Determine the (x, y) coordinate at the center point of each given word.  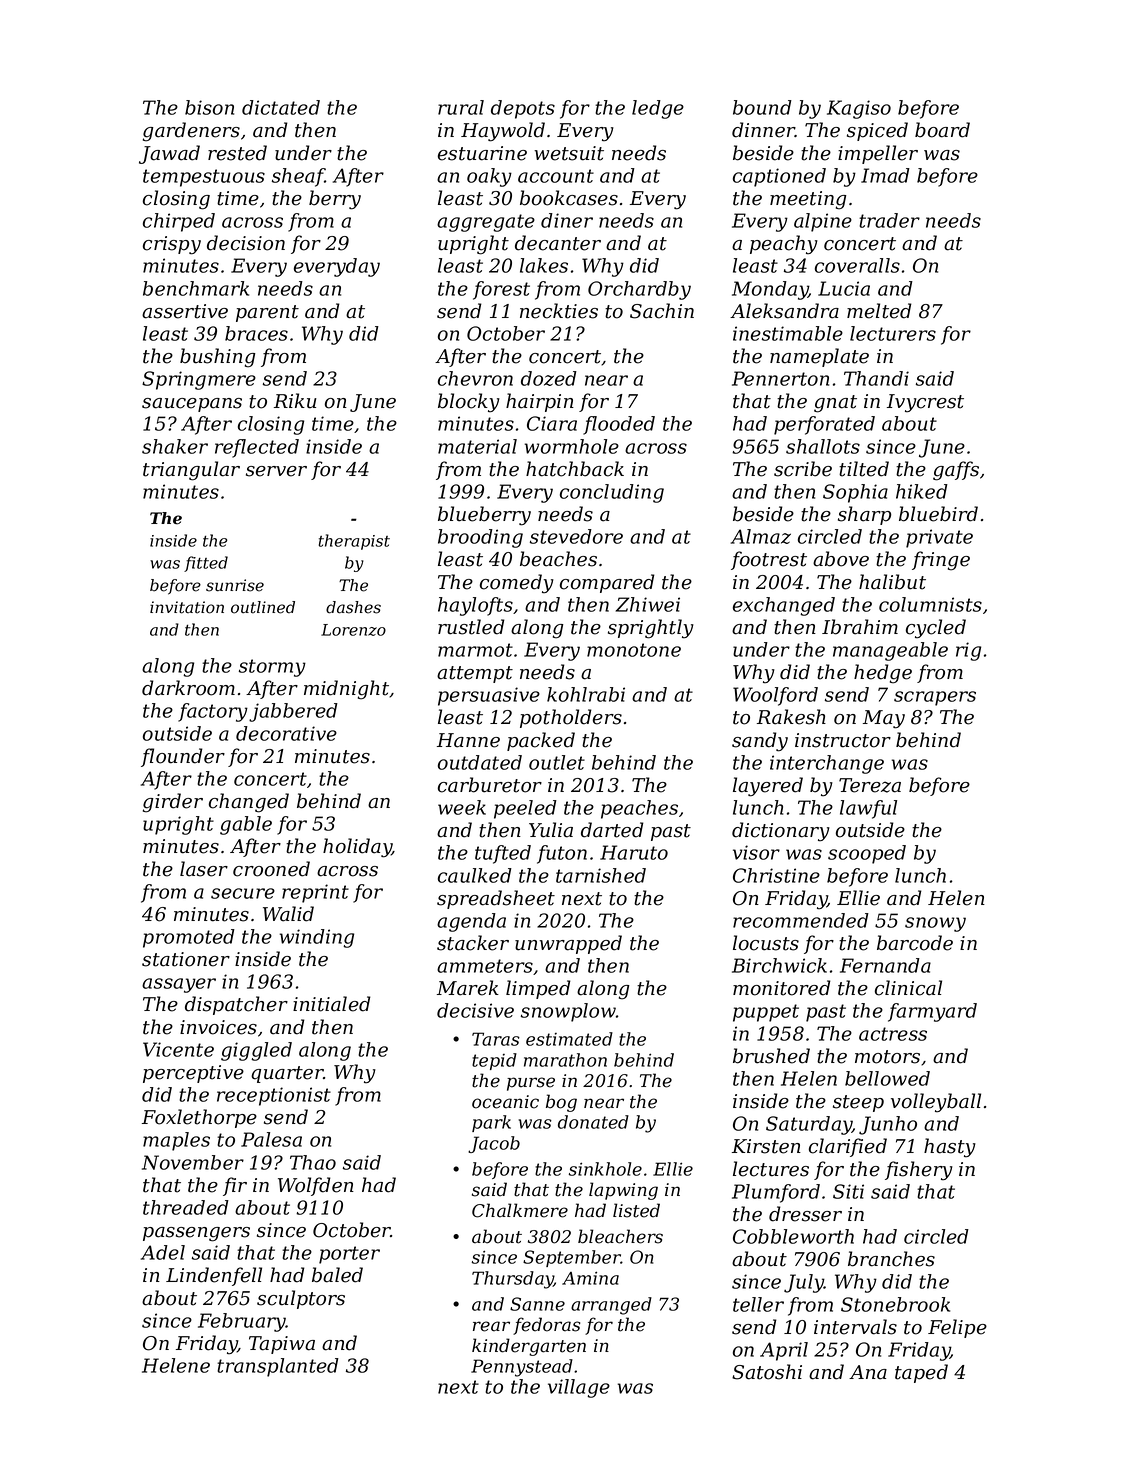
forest (501, 290)
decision (246, 243)
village (579, 1388)
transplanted (278, 1367)
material (477, 446)
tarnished (601, 875)
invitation (187, 607)
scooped (867, 854)
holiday (357, 848)
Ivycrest (925, 403)
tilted (864, 469)
